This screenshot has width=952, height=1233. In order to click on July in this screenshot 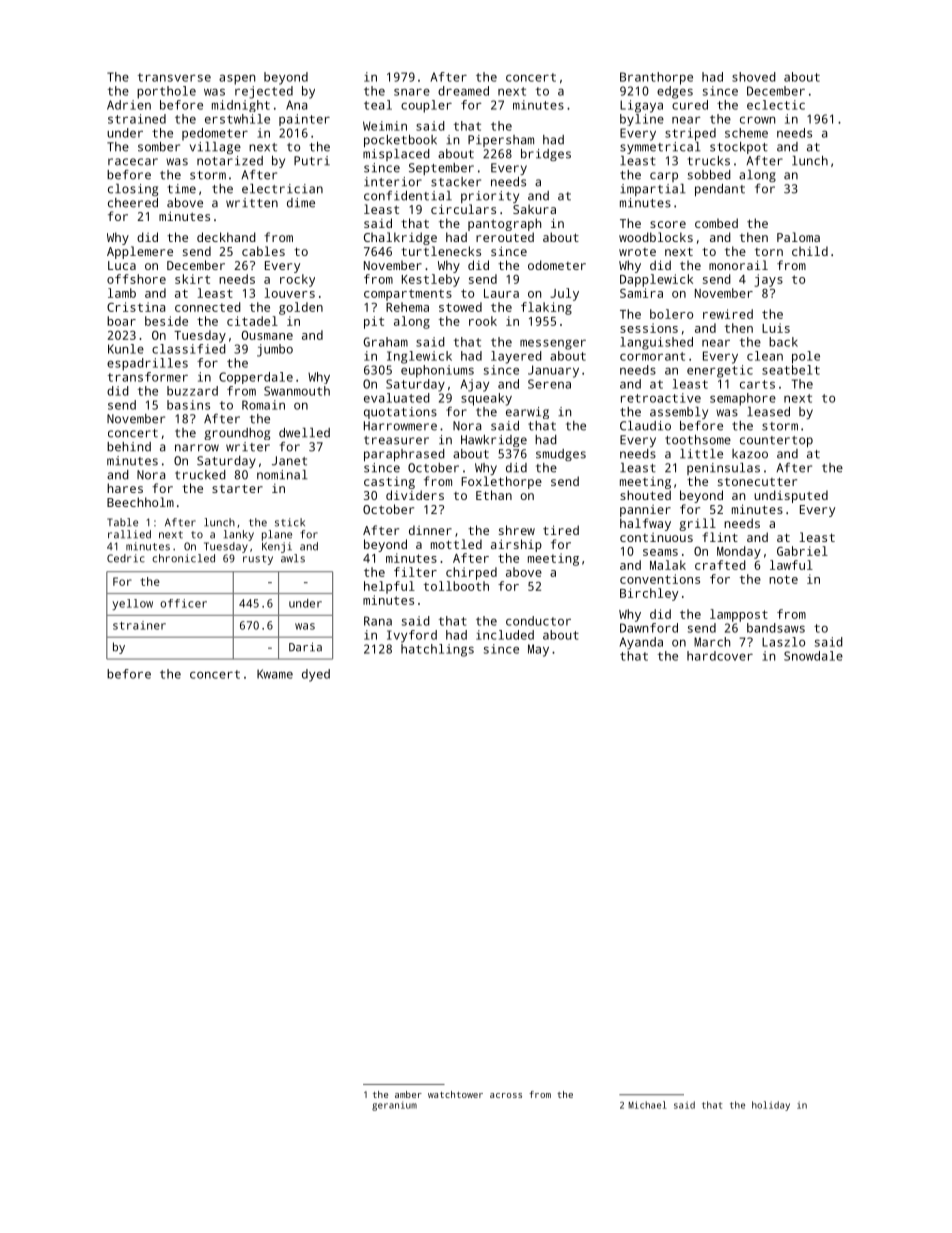, I will do `click(565, 294)`.
